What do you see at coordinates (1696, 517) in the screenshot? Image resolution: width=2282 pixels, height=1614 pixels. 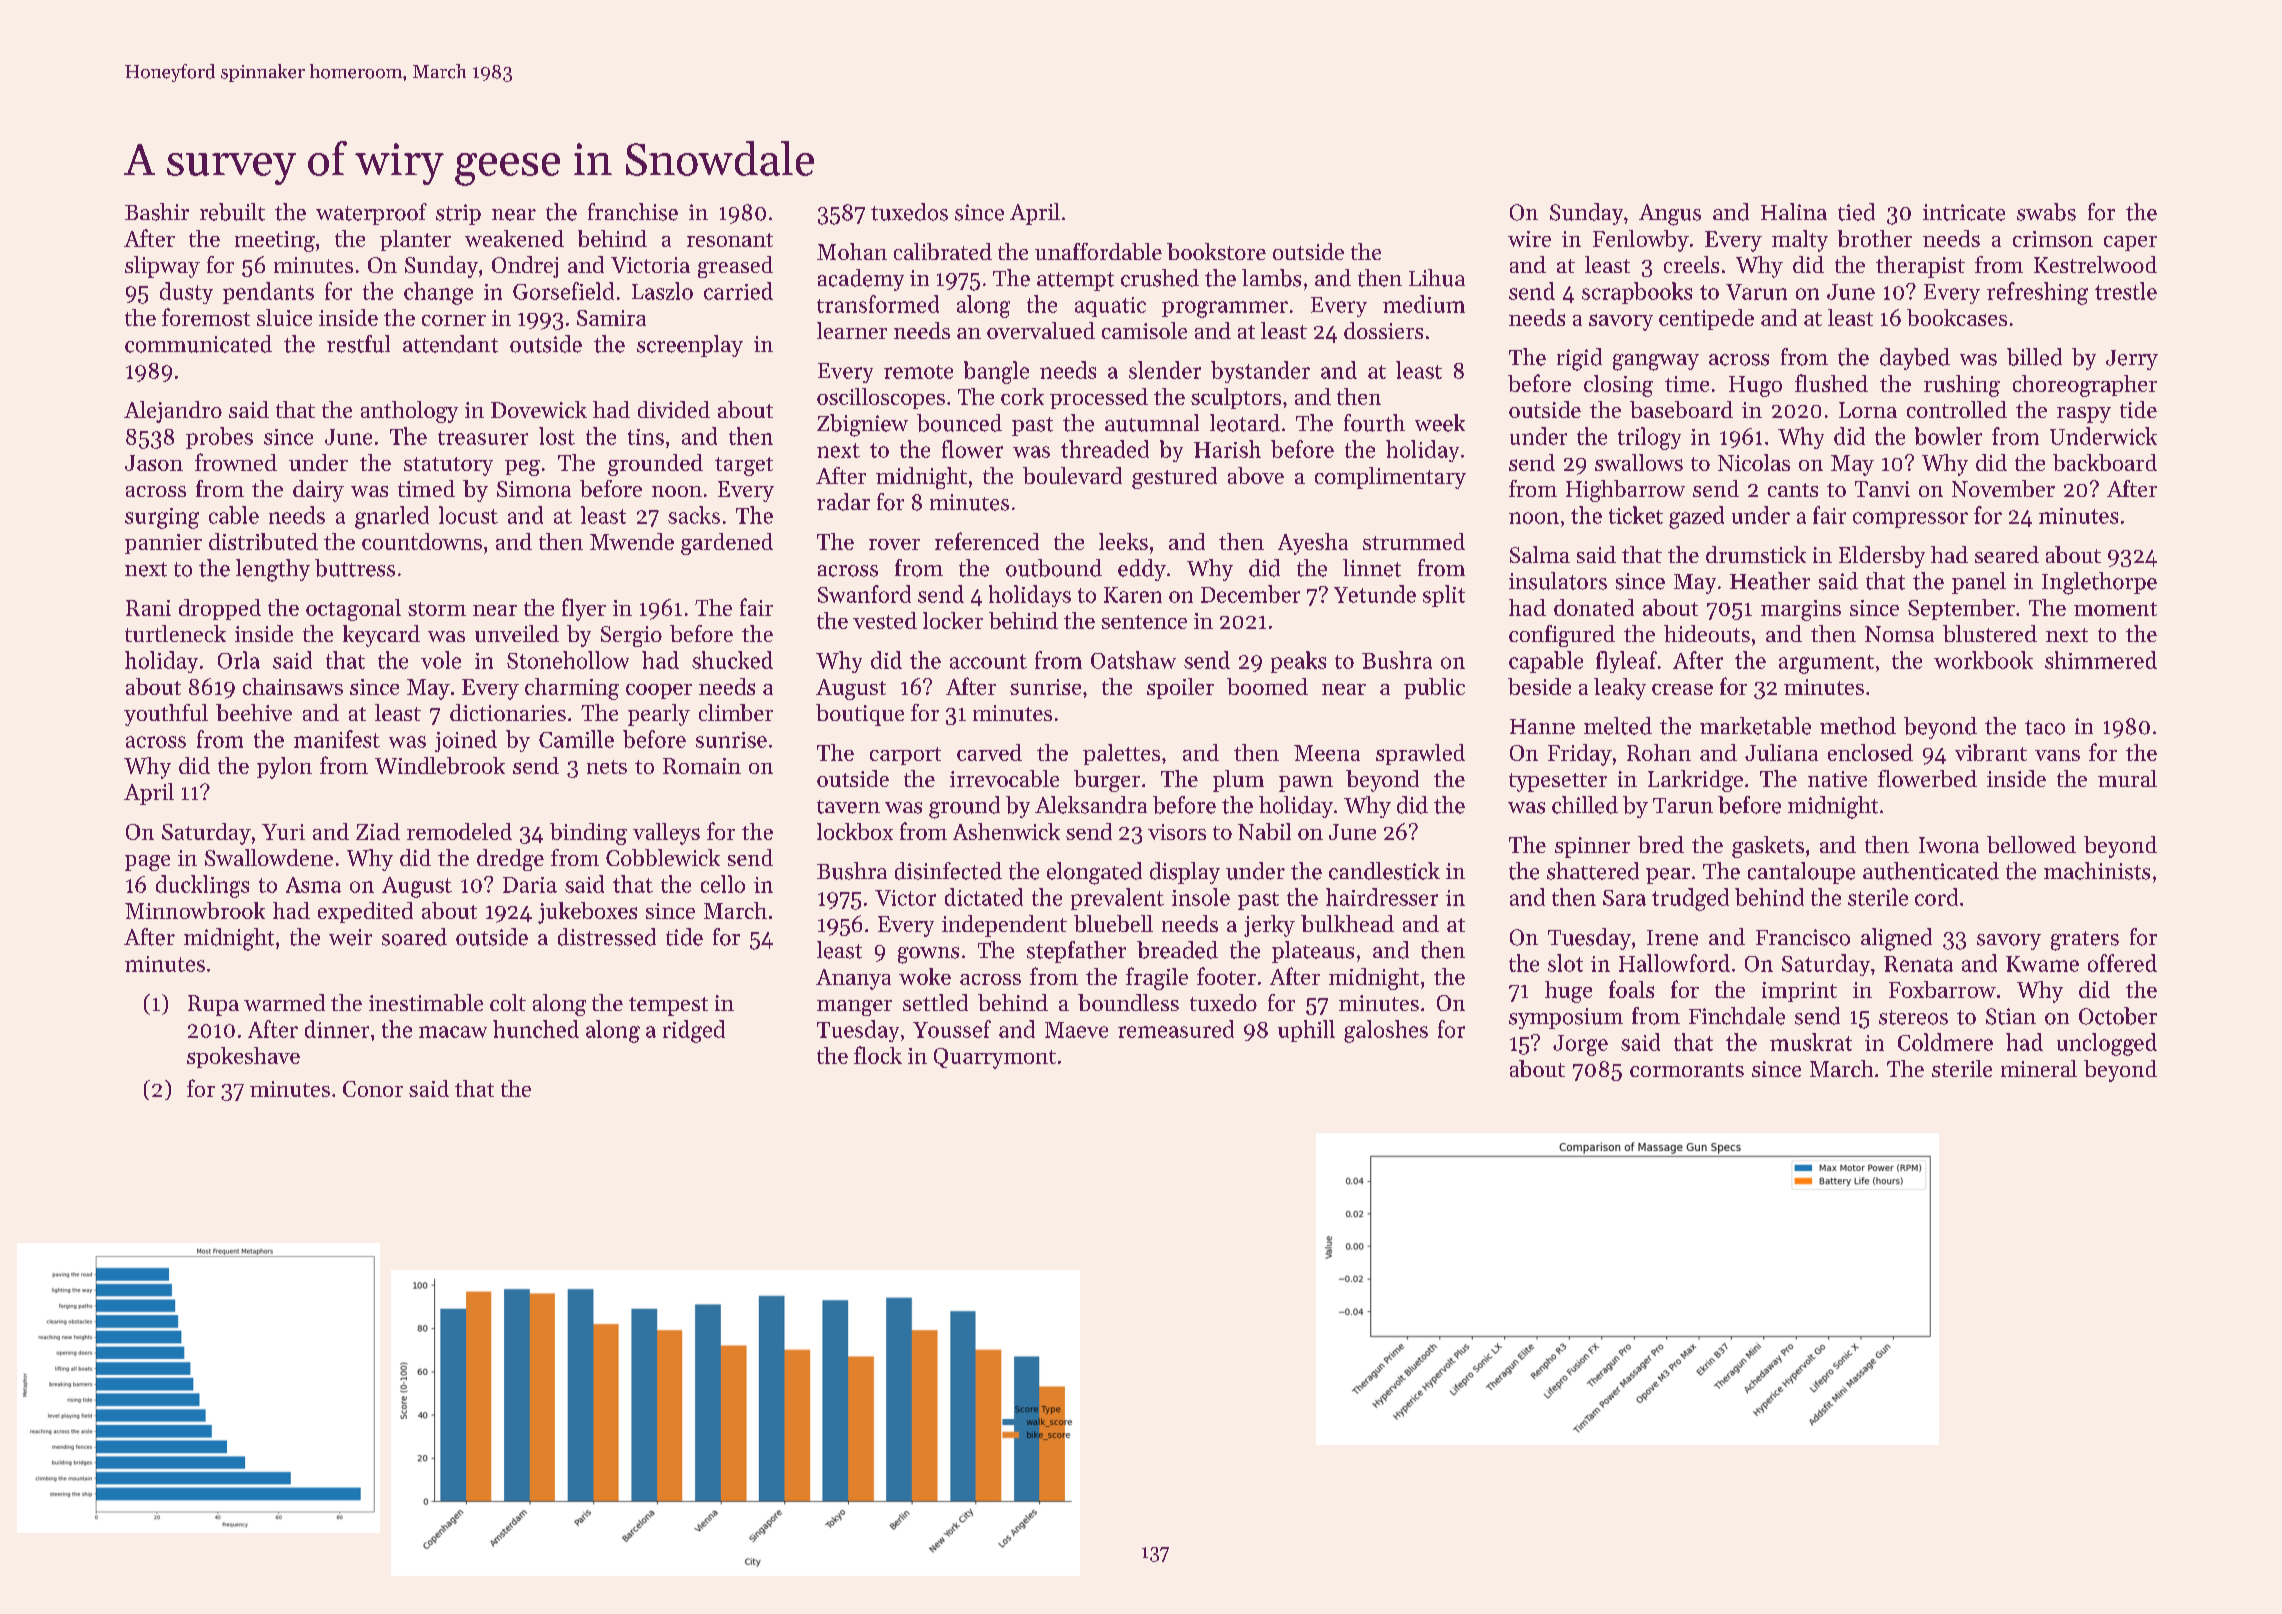 I see `gazed` at bounding box center [1696, 517].
